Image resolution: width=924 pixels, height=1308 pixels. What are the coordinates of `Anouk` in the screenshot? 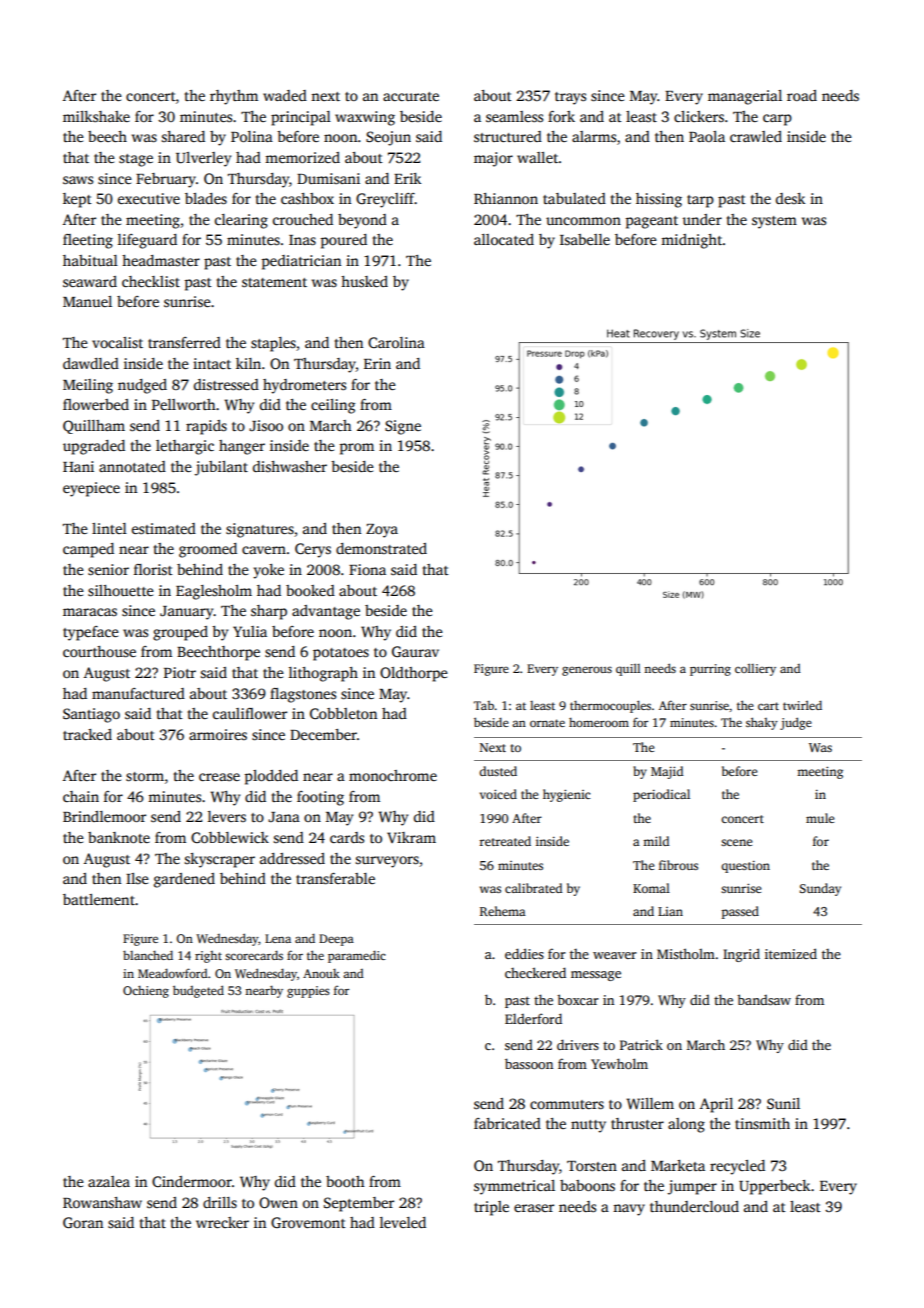 It's located at (321, 973).
